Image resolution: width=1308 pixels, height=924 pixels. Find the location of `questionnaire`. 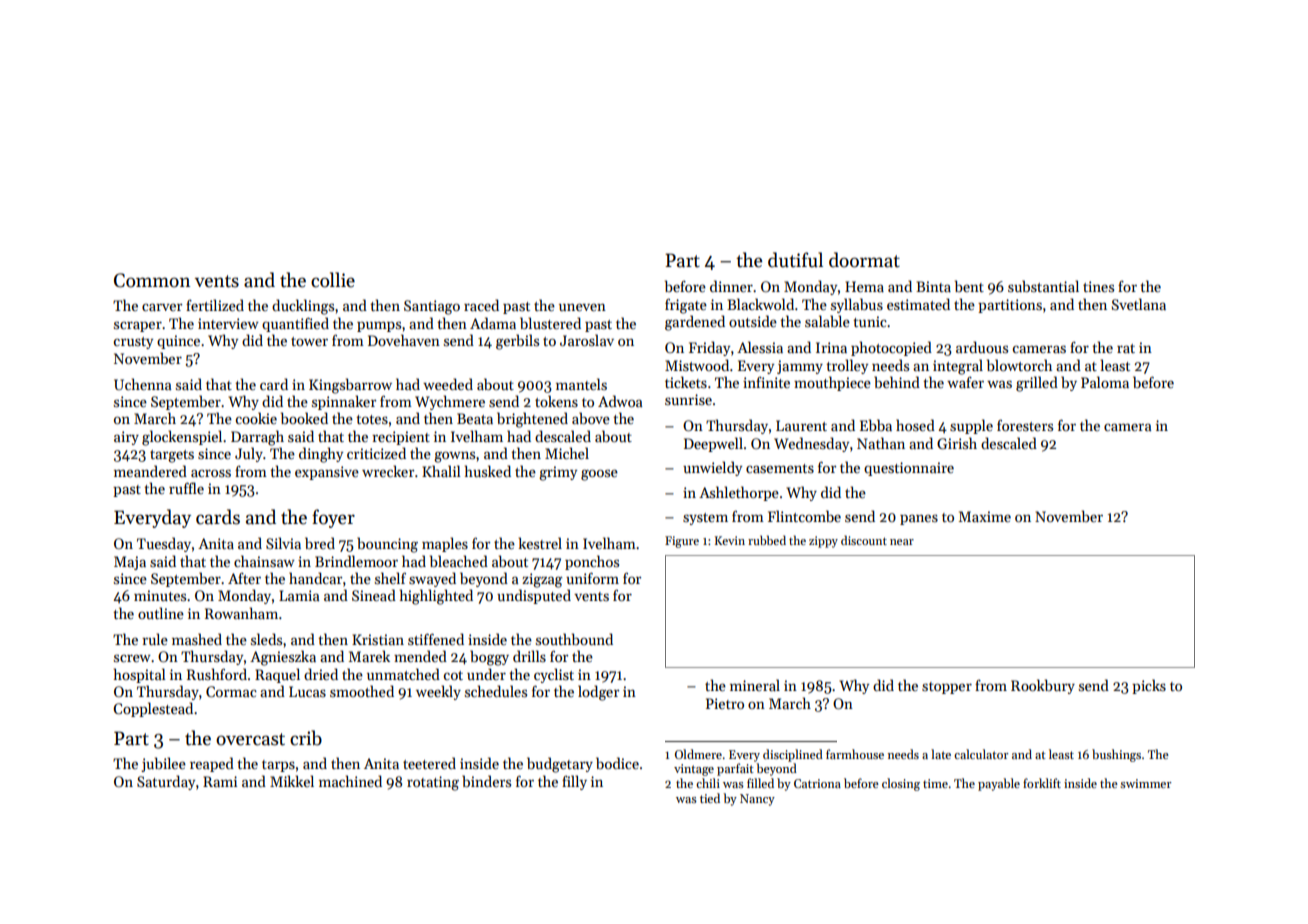

questionnaire is located at coordinates (909, 469).
